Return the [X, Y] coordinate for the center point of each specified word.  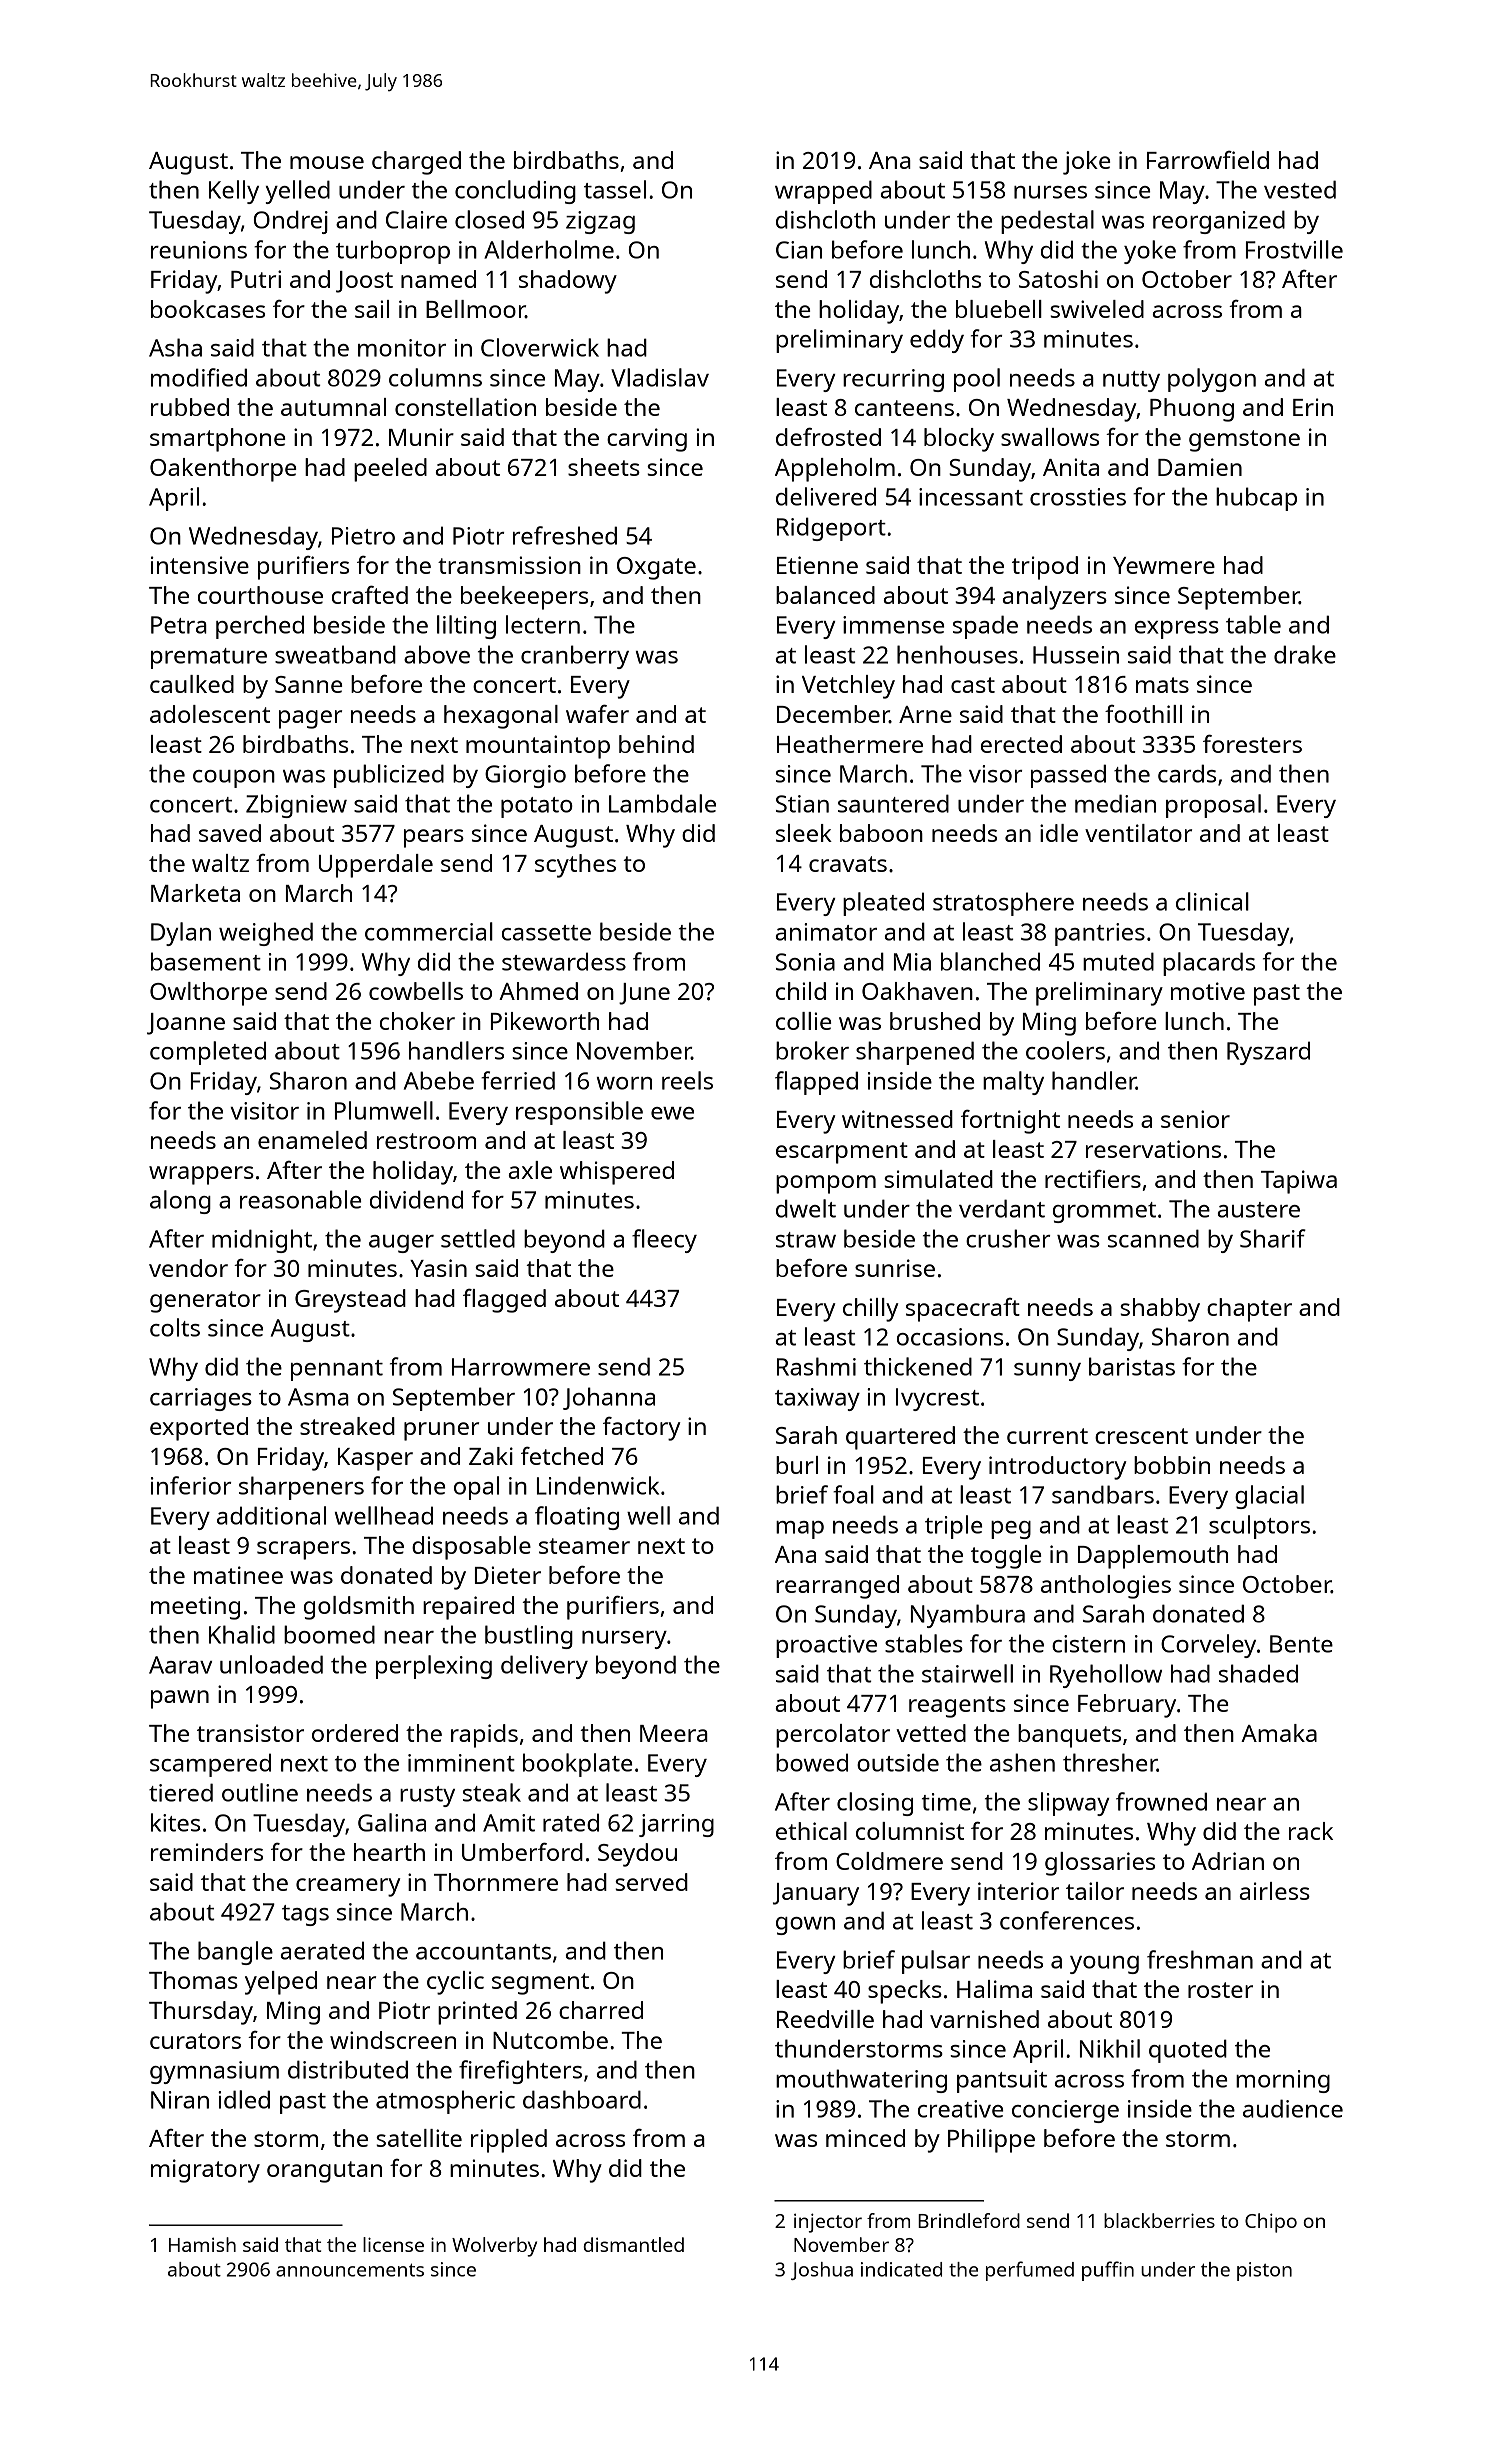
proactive [826, 1646]
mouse [327, 162]
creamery [348, 1887]
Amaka [1279, 1733]
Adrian [1228, 1861]
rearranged [837, 1587]
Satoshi [1058, 279]
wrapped [823, 192]
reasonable [300, 1199]
